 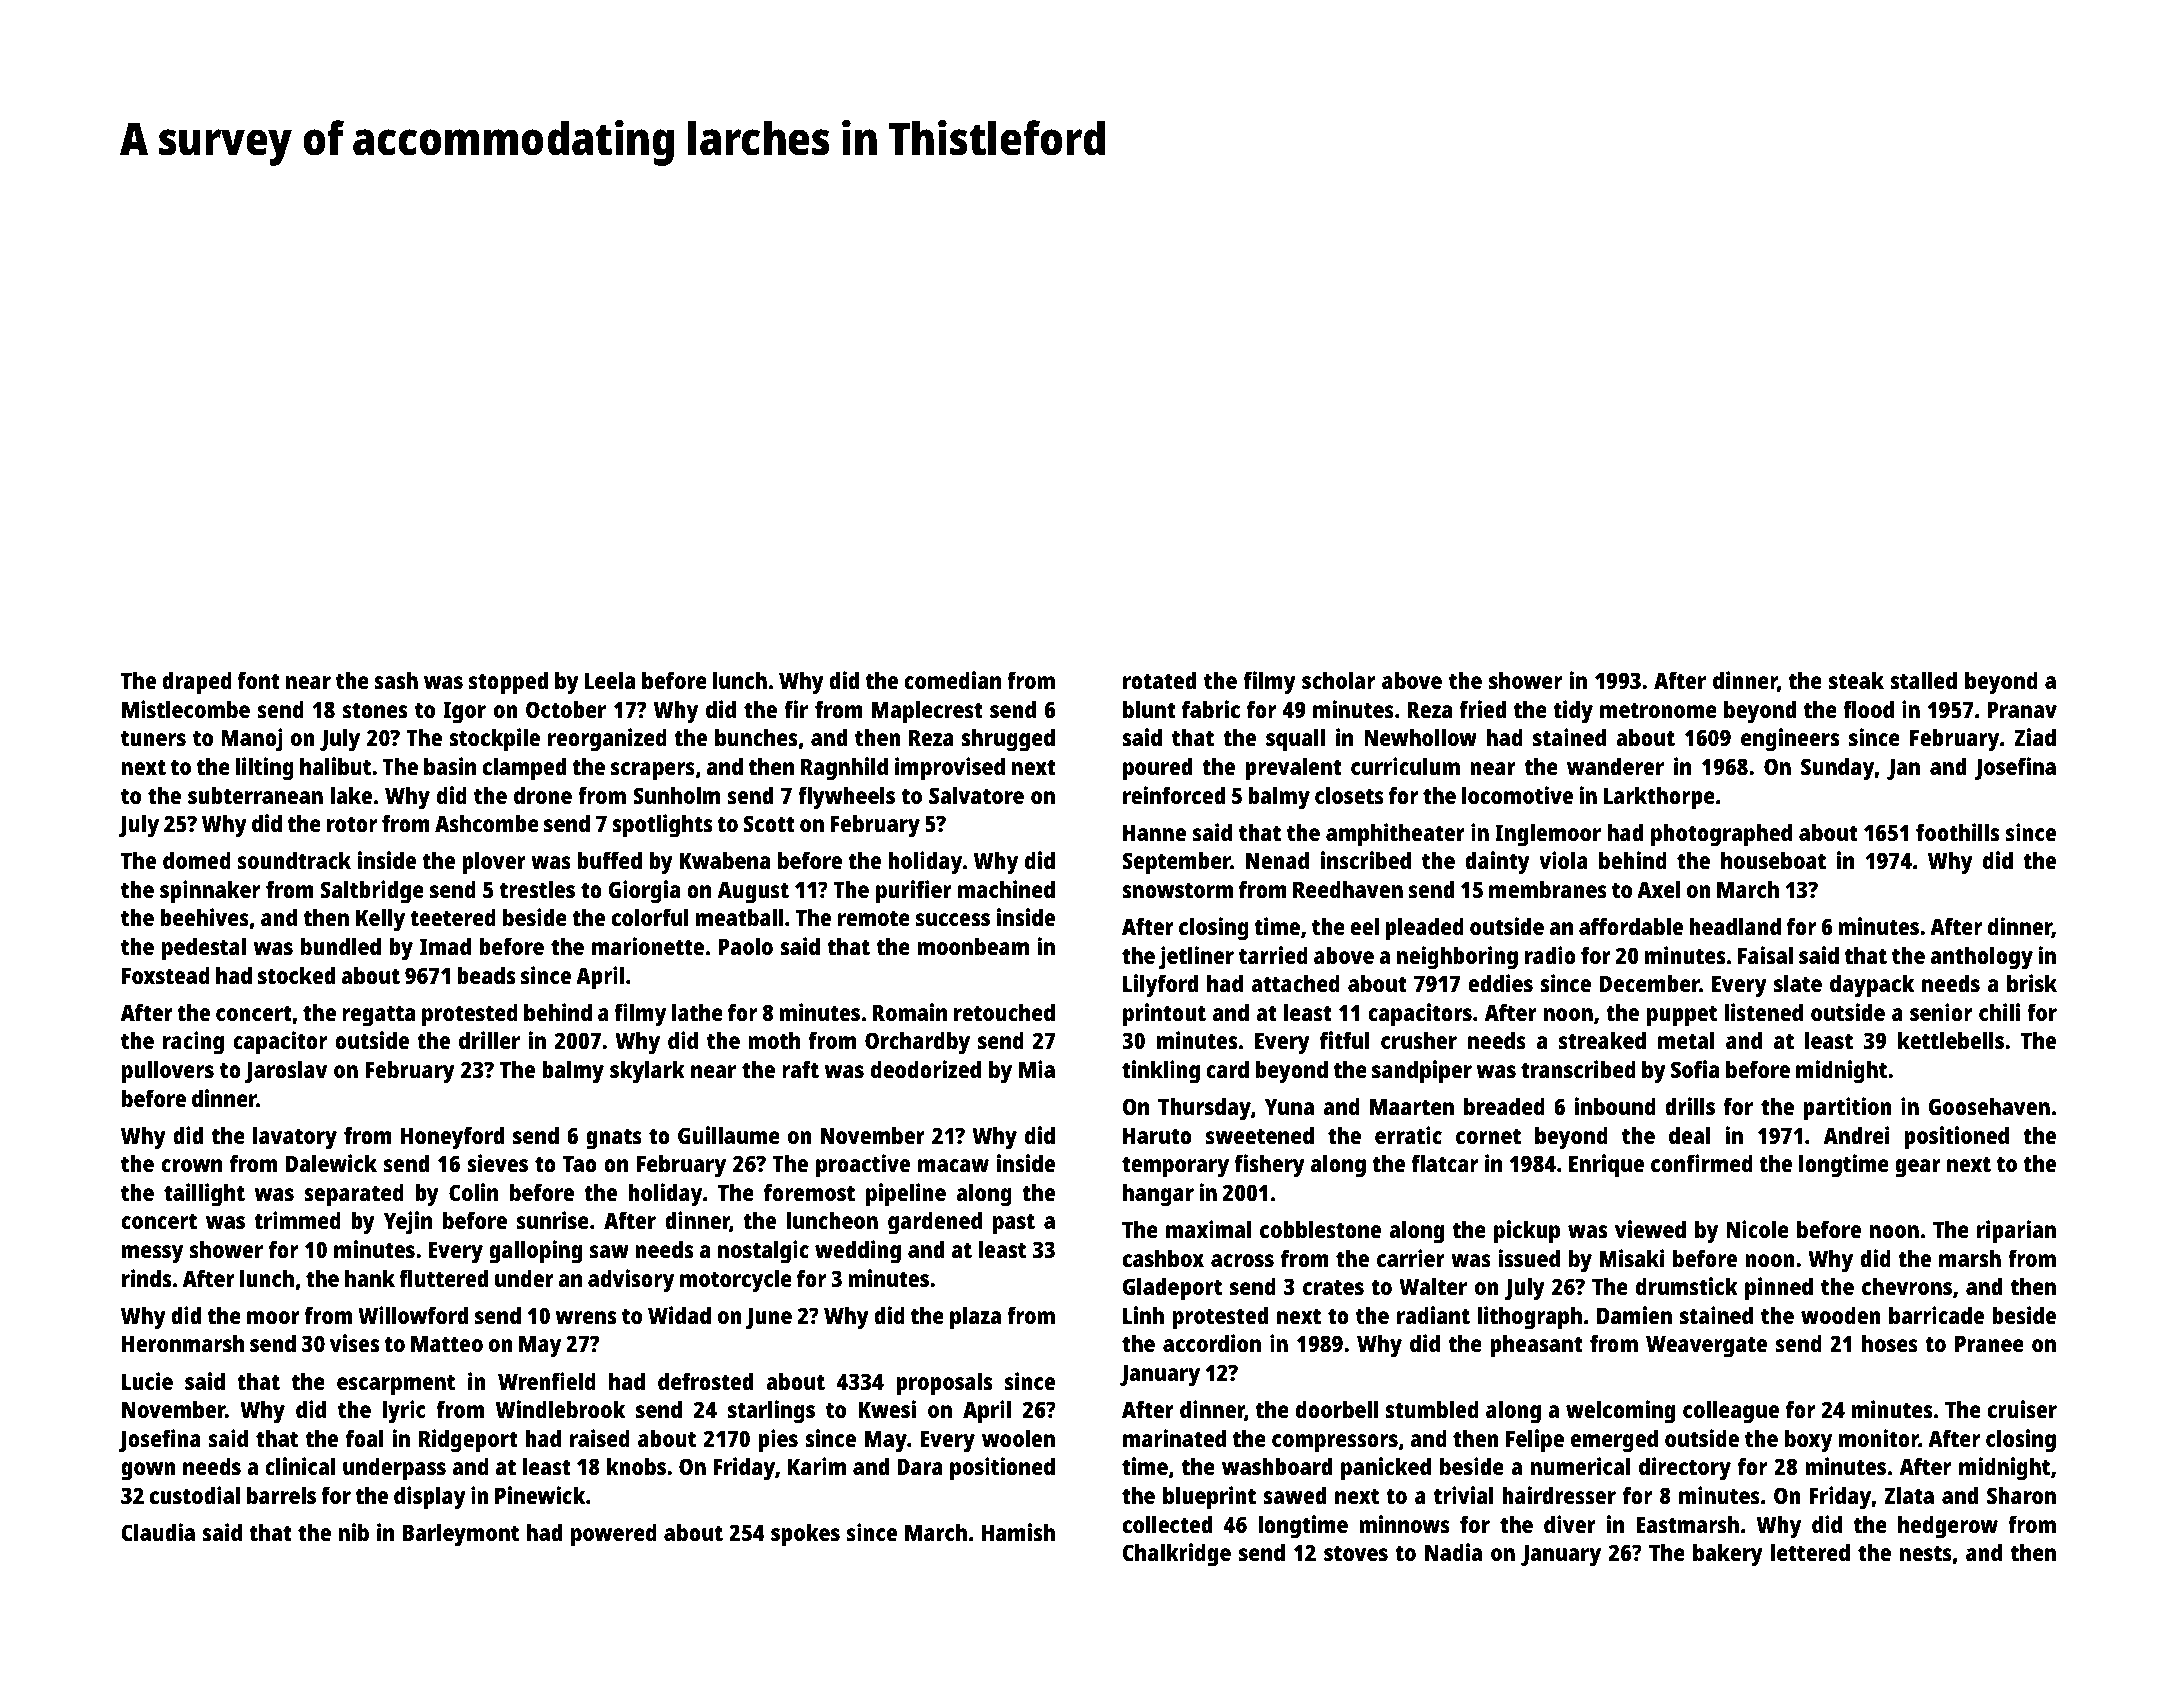 What do you see at coordinates (976, 795) in the screenshot?
I see `Salvatore` at bounding box center [976, 795].
